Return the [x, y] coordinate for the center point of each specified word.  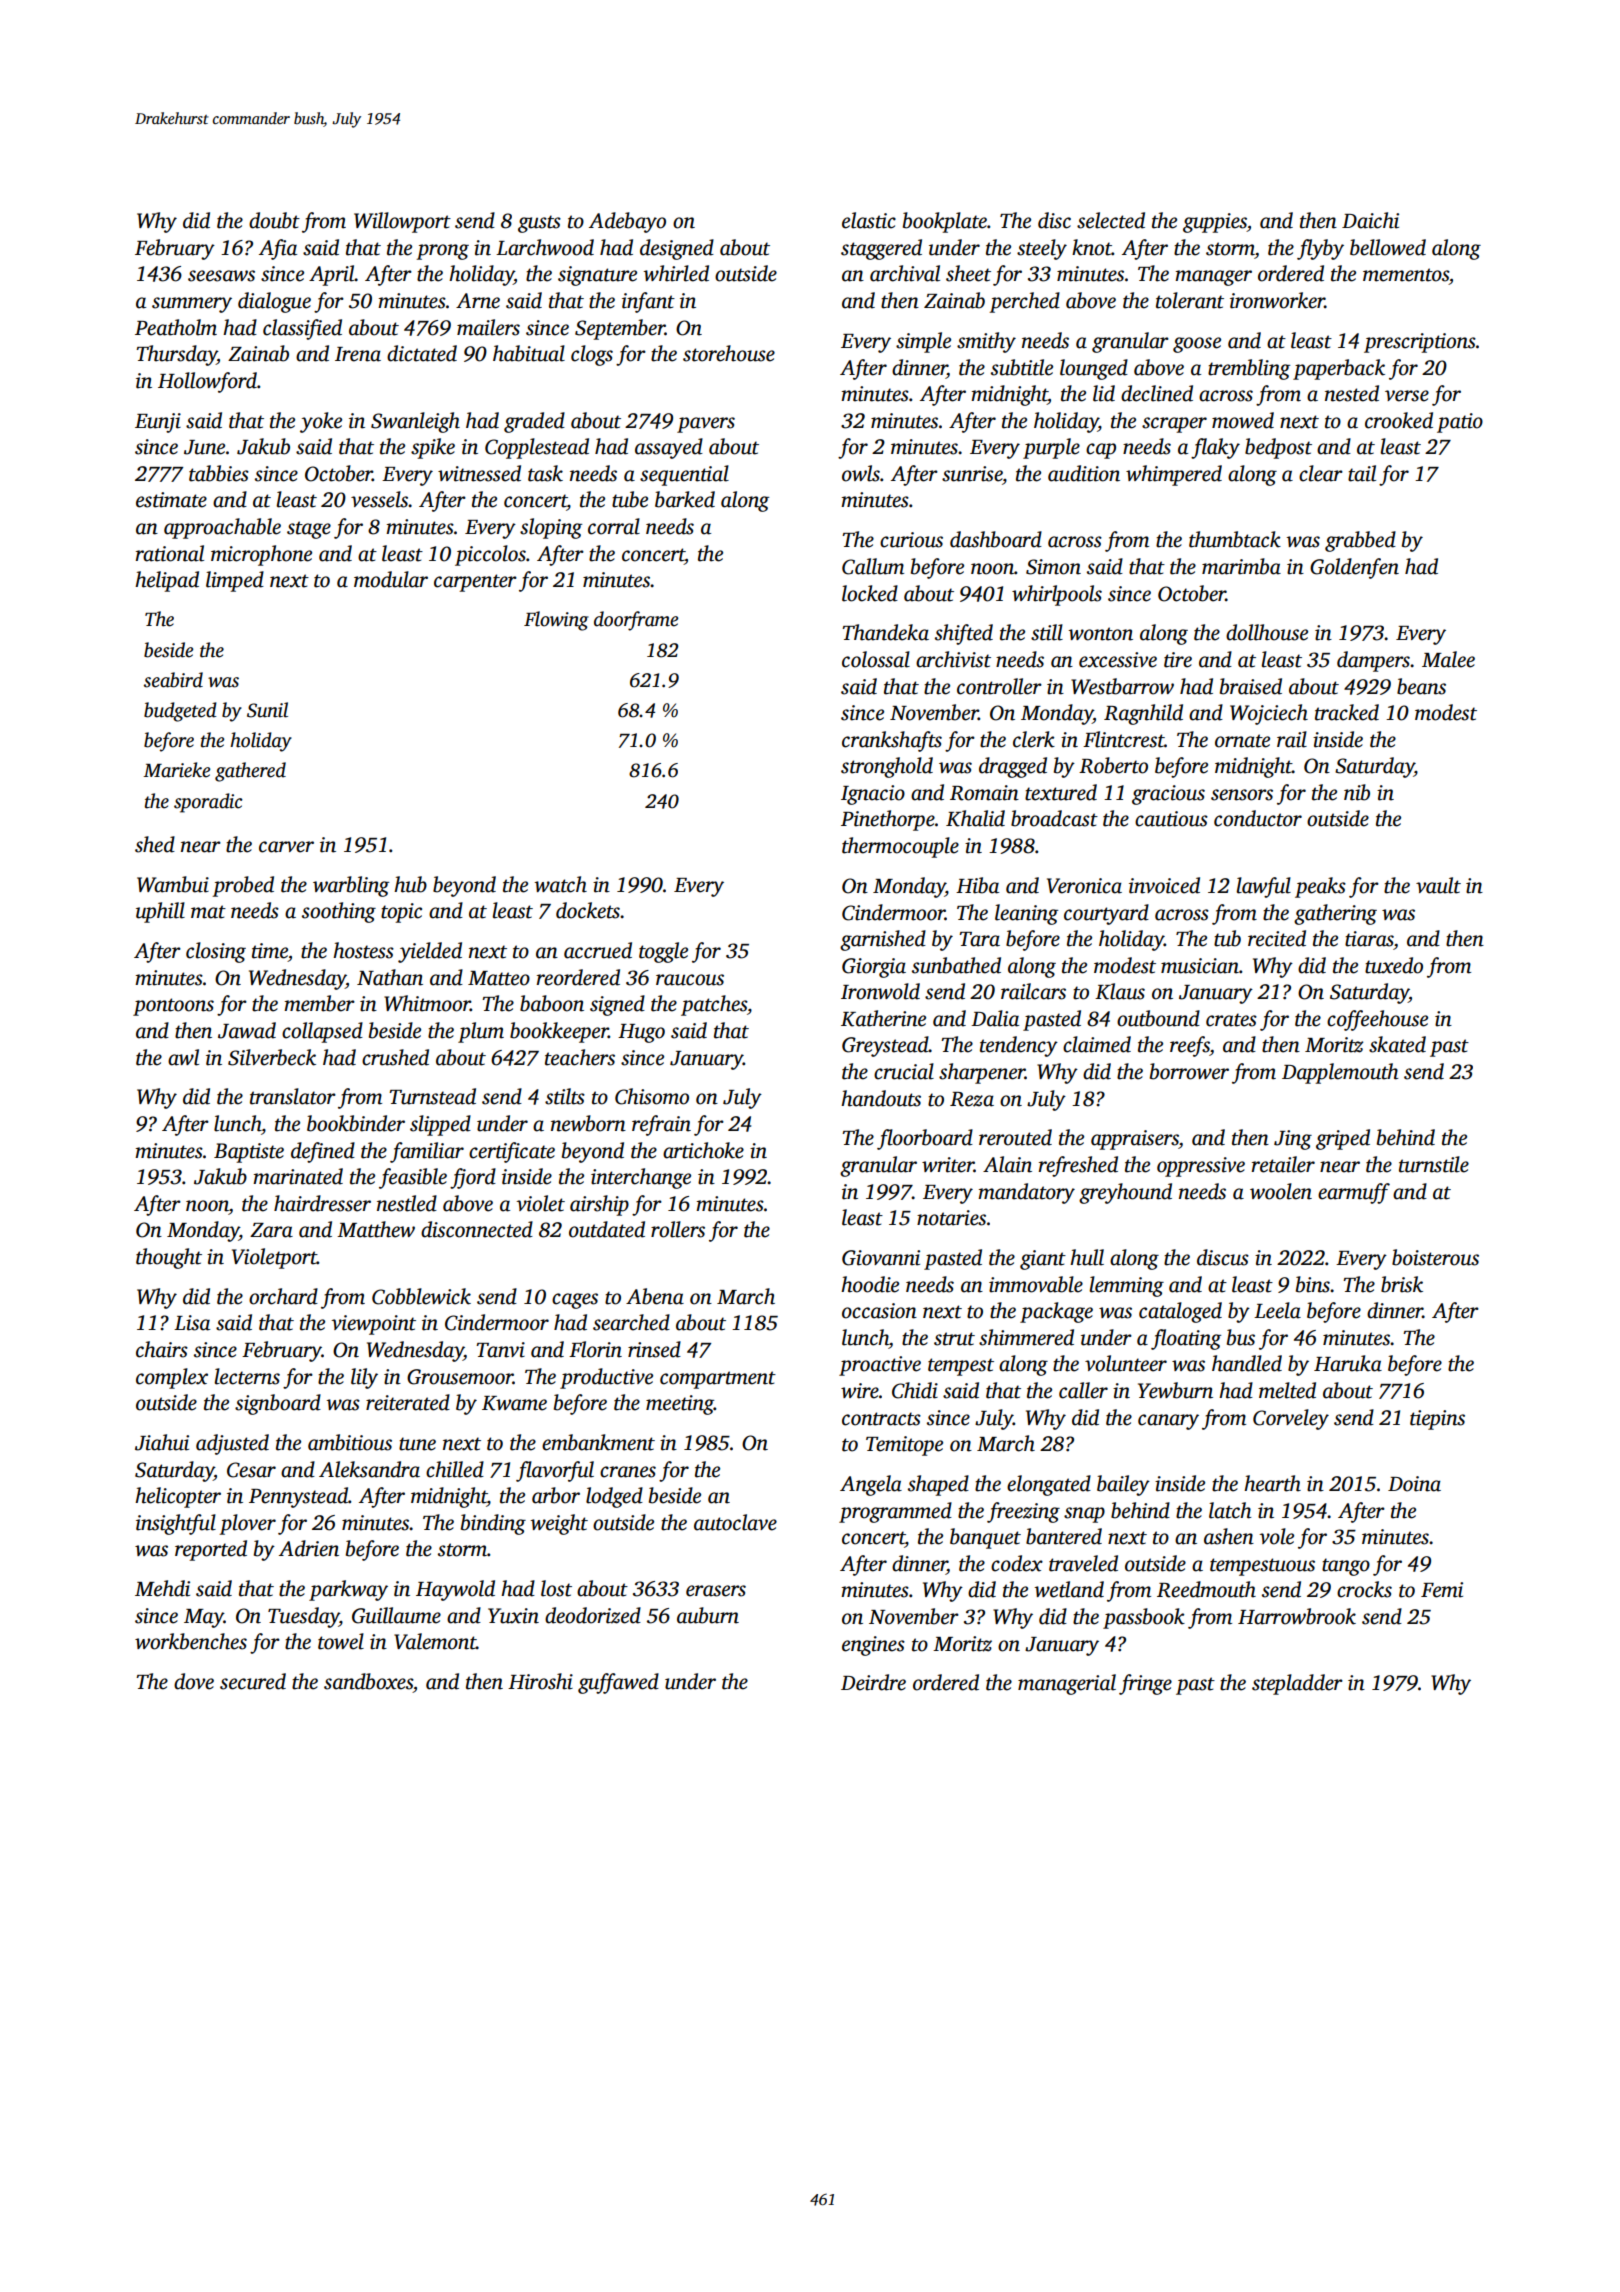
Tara [979, 939]
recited [1277, 938]
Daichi [1370, 220]
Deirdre [873, 1682]
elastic [869, 220]
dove [194, 1681]
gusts [539, 224]
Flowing [556, 621]
